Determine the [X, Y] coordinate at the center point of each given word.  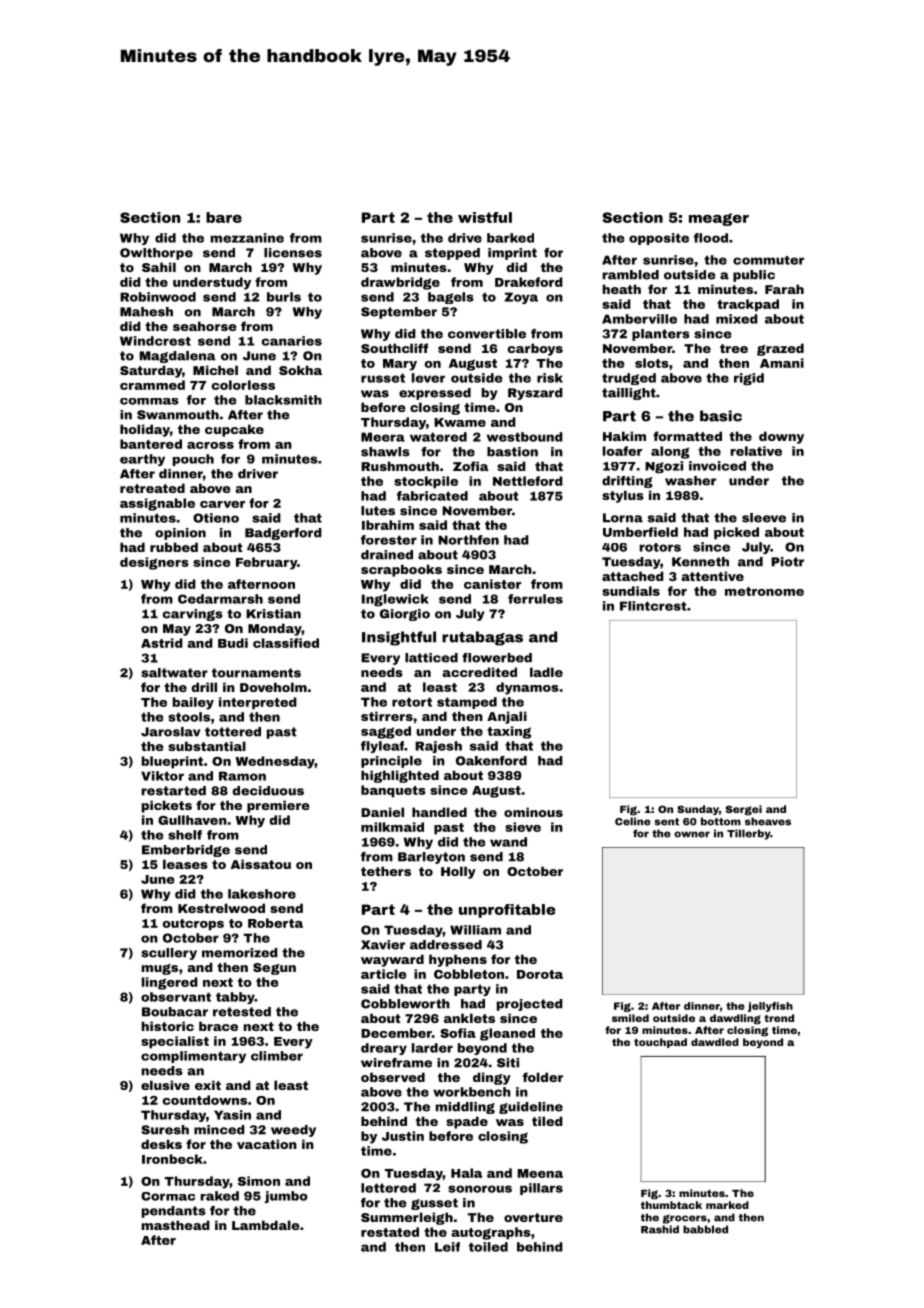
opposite [659, 239]
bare [224, 217]
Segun [274, 969]
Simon [259, 1181]
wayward [392, 960]
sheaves [768, 821]
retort [412, 702]
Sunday [698, 810]
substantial [207, 746]
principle [391, 762]
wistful [485, 217]
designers [154, 563]
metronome [764, 591]
